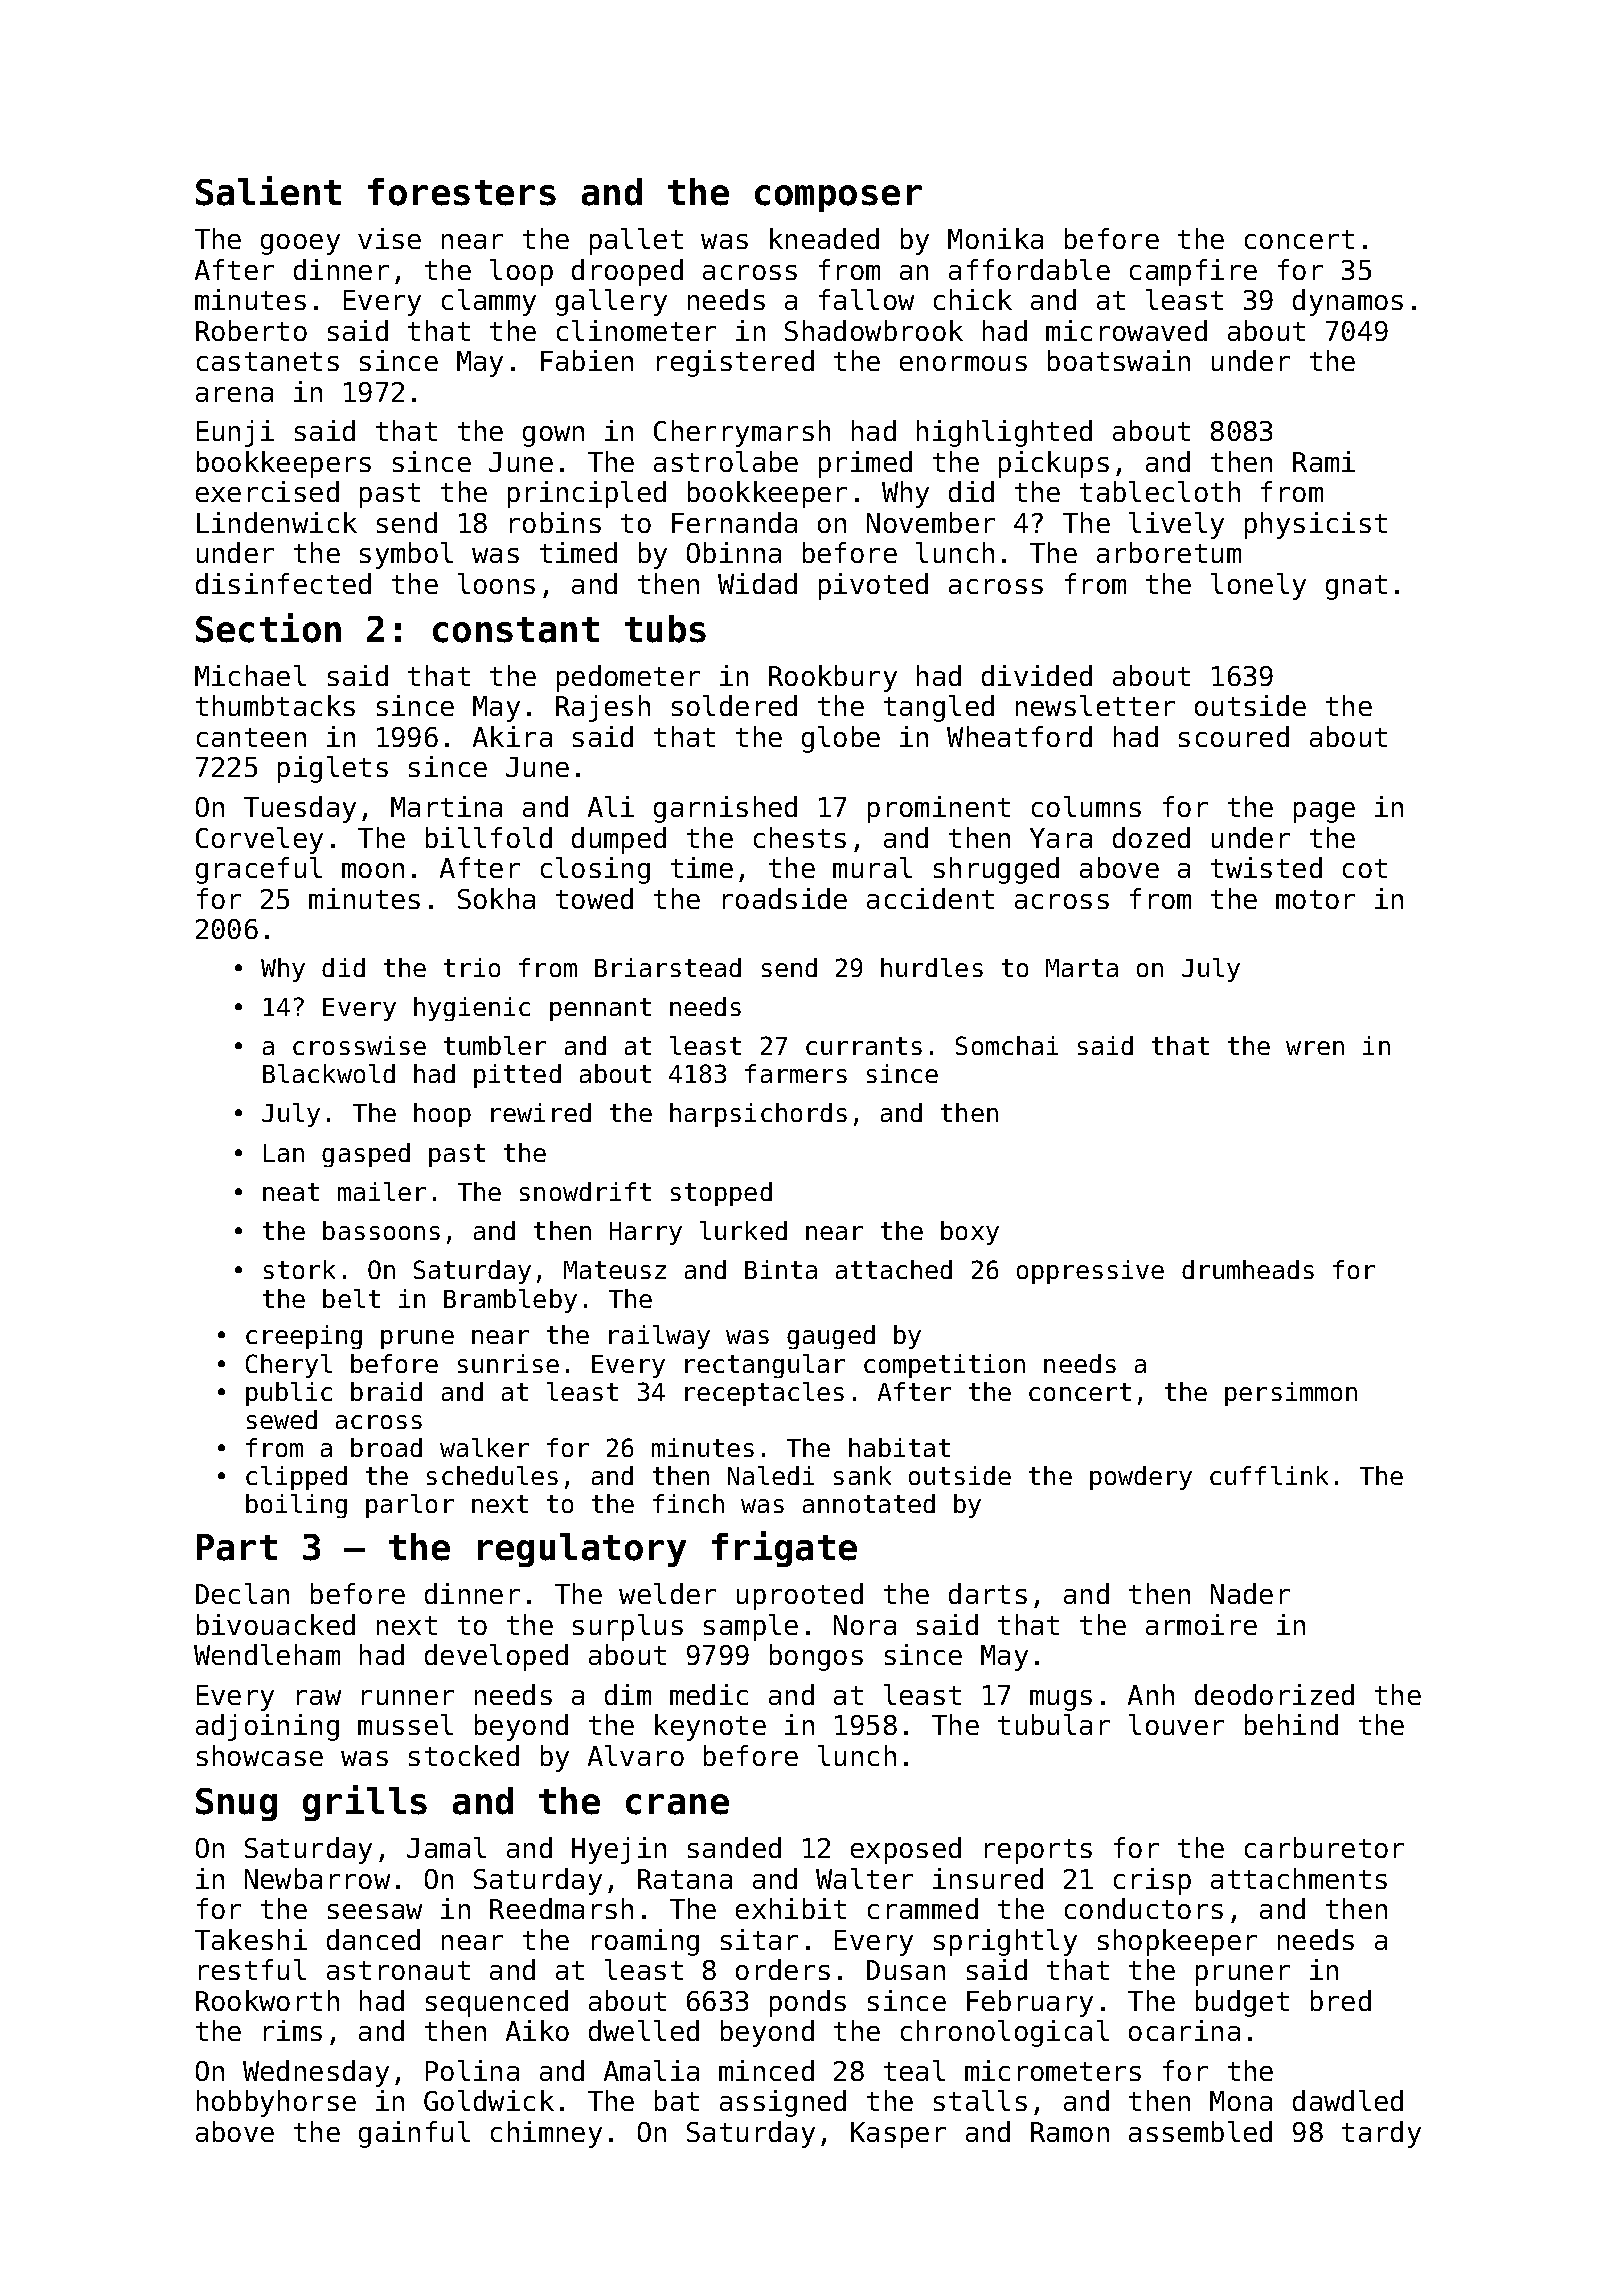 The height and width of the page is (2292, 1620). Describe the element at coordinates (1201, 1624) in the page. I see `armoire` at that location.
